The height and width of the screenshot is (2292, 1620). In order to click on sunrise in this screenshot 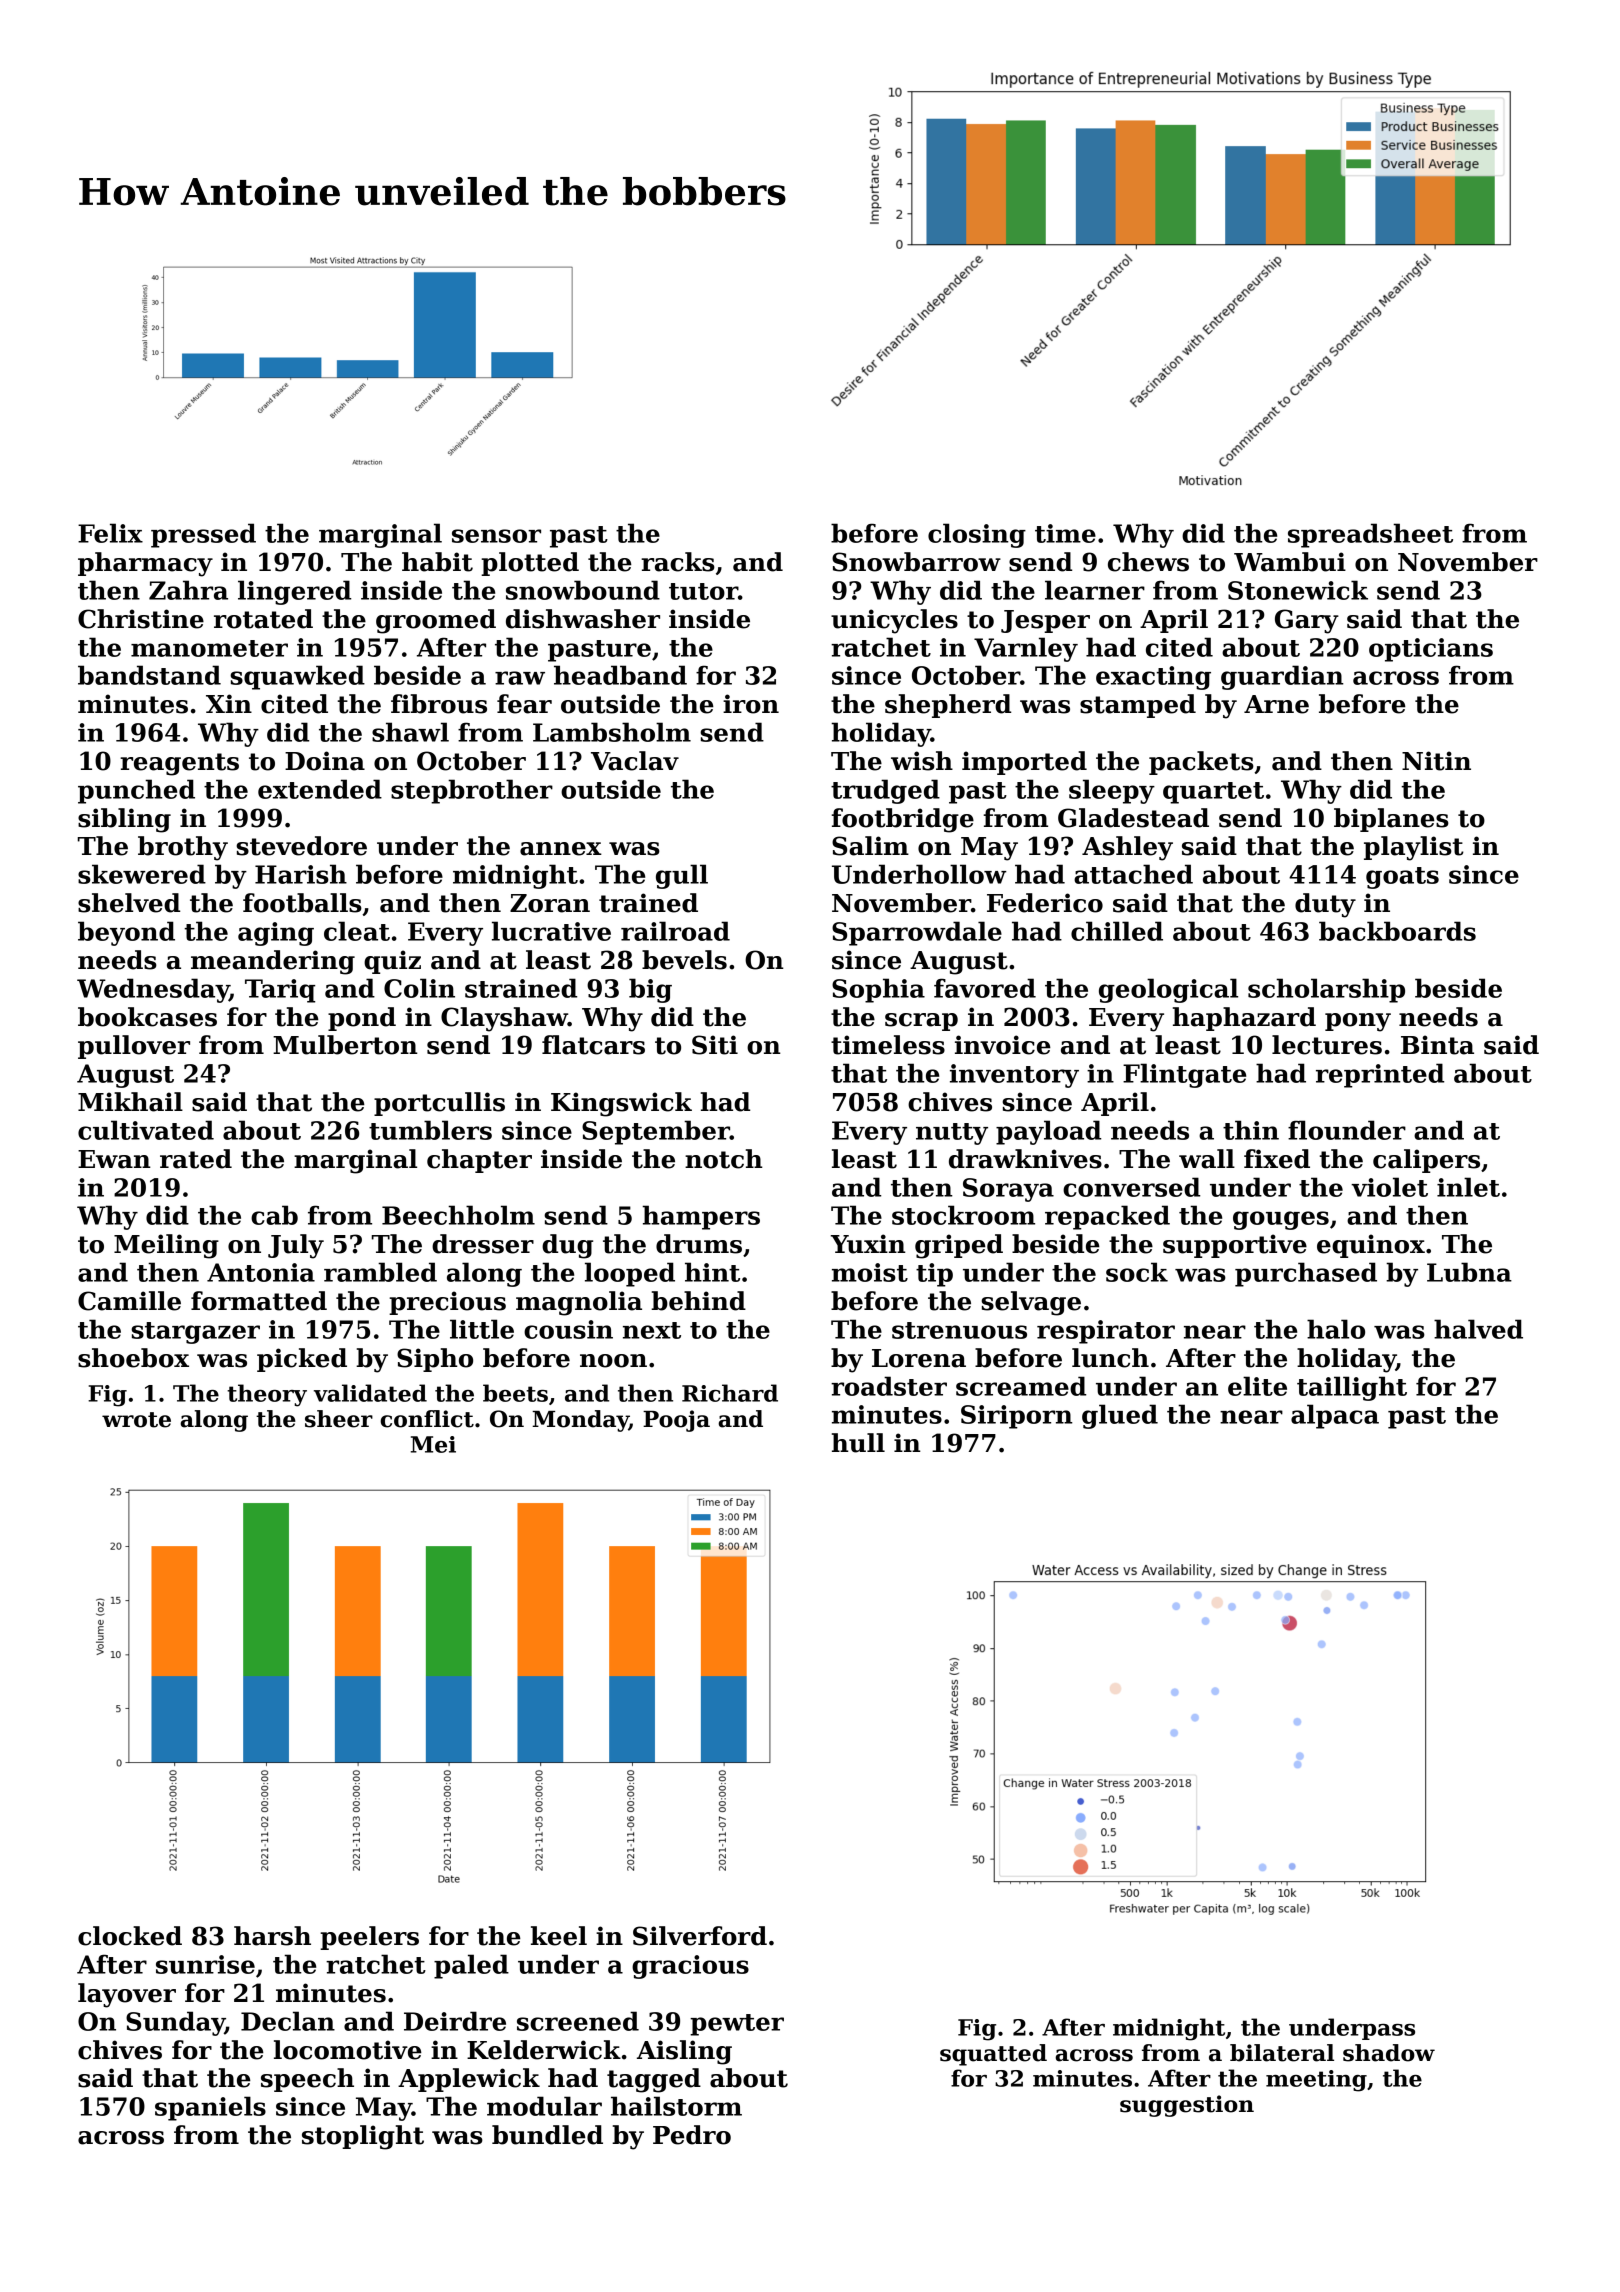, I will do `click(205, 1964)`.
